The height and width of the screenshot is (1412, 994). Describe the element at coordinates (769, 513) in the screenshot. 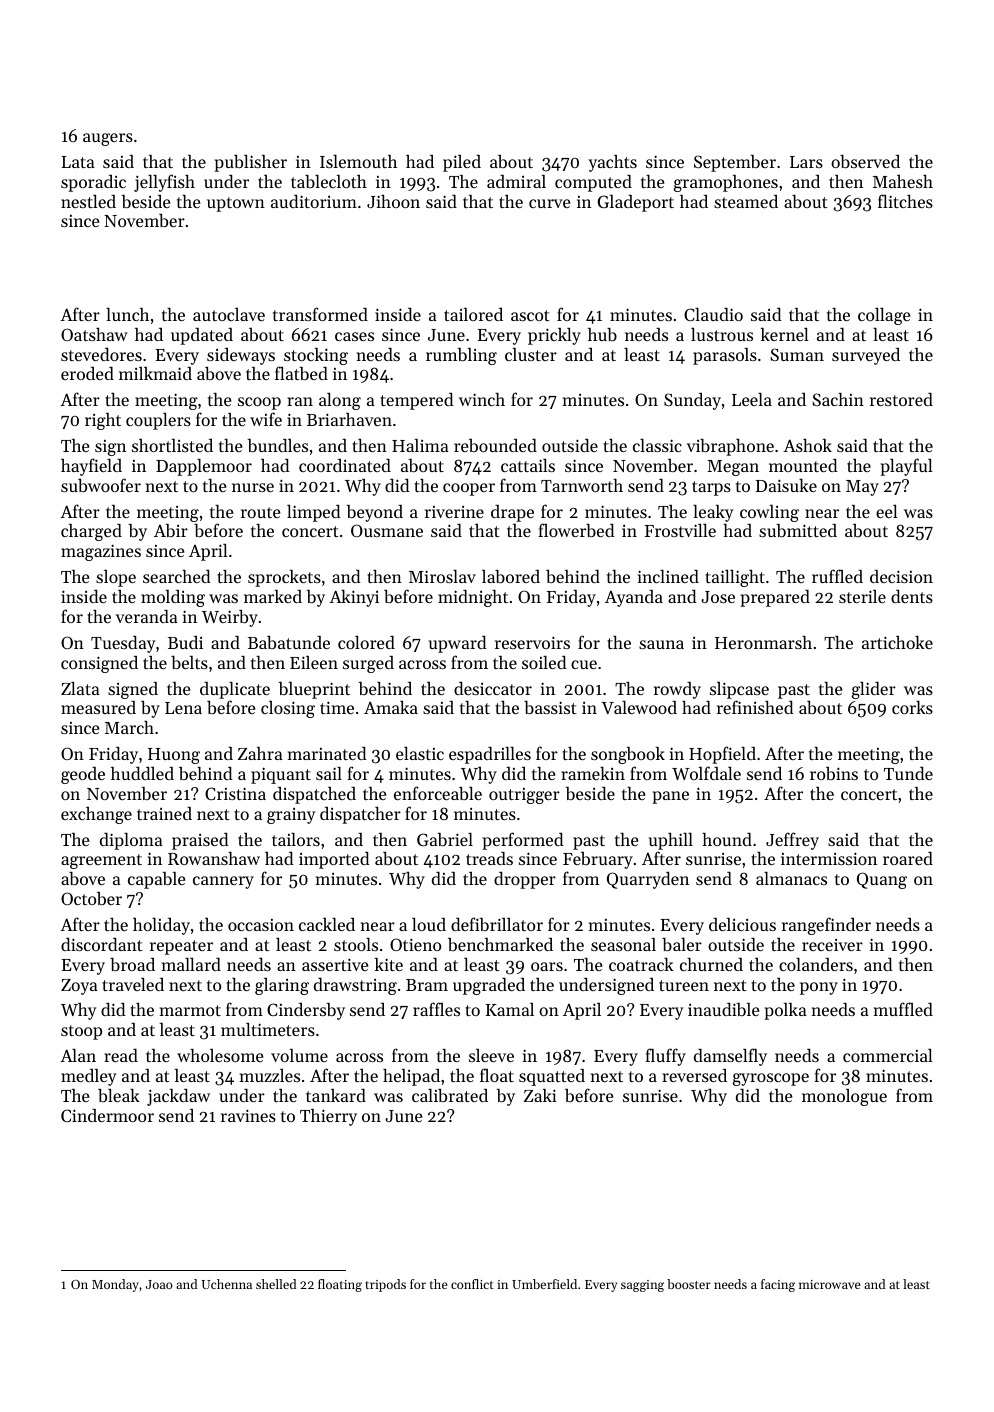

I see `cowling` at that location.
